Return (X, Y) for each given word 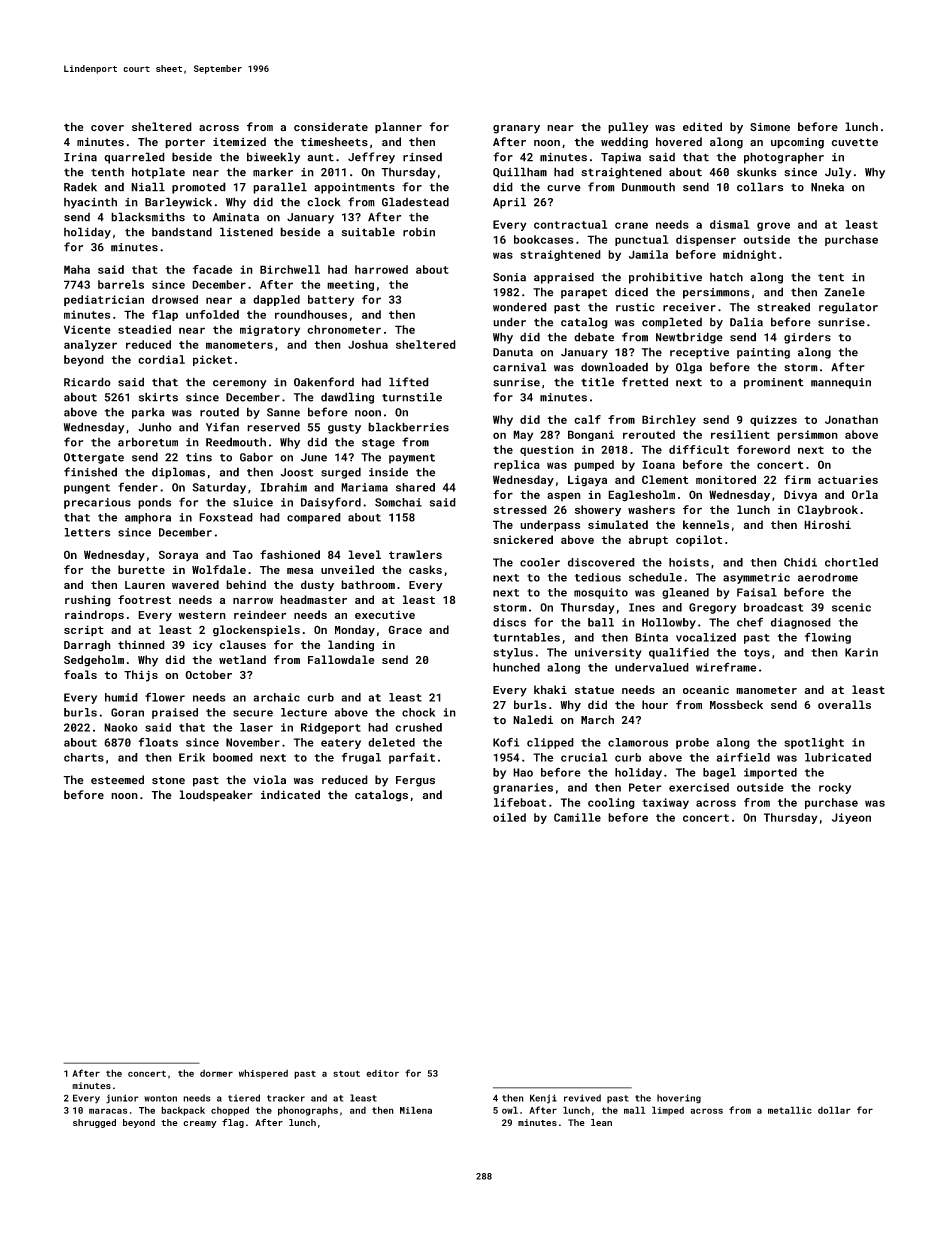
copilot (699, 541)
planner (398, 128)
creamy (200, 1124)
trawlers (415, 554)
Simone (770, 127)
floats (158, 742)
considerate (331, 127)
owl (510, 1110)
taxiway (665, 803)
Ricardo (87, 382)
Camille (577, 817)
